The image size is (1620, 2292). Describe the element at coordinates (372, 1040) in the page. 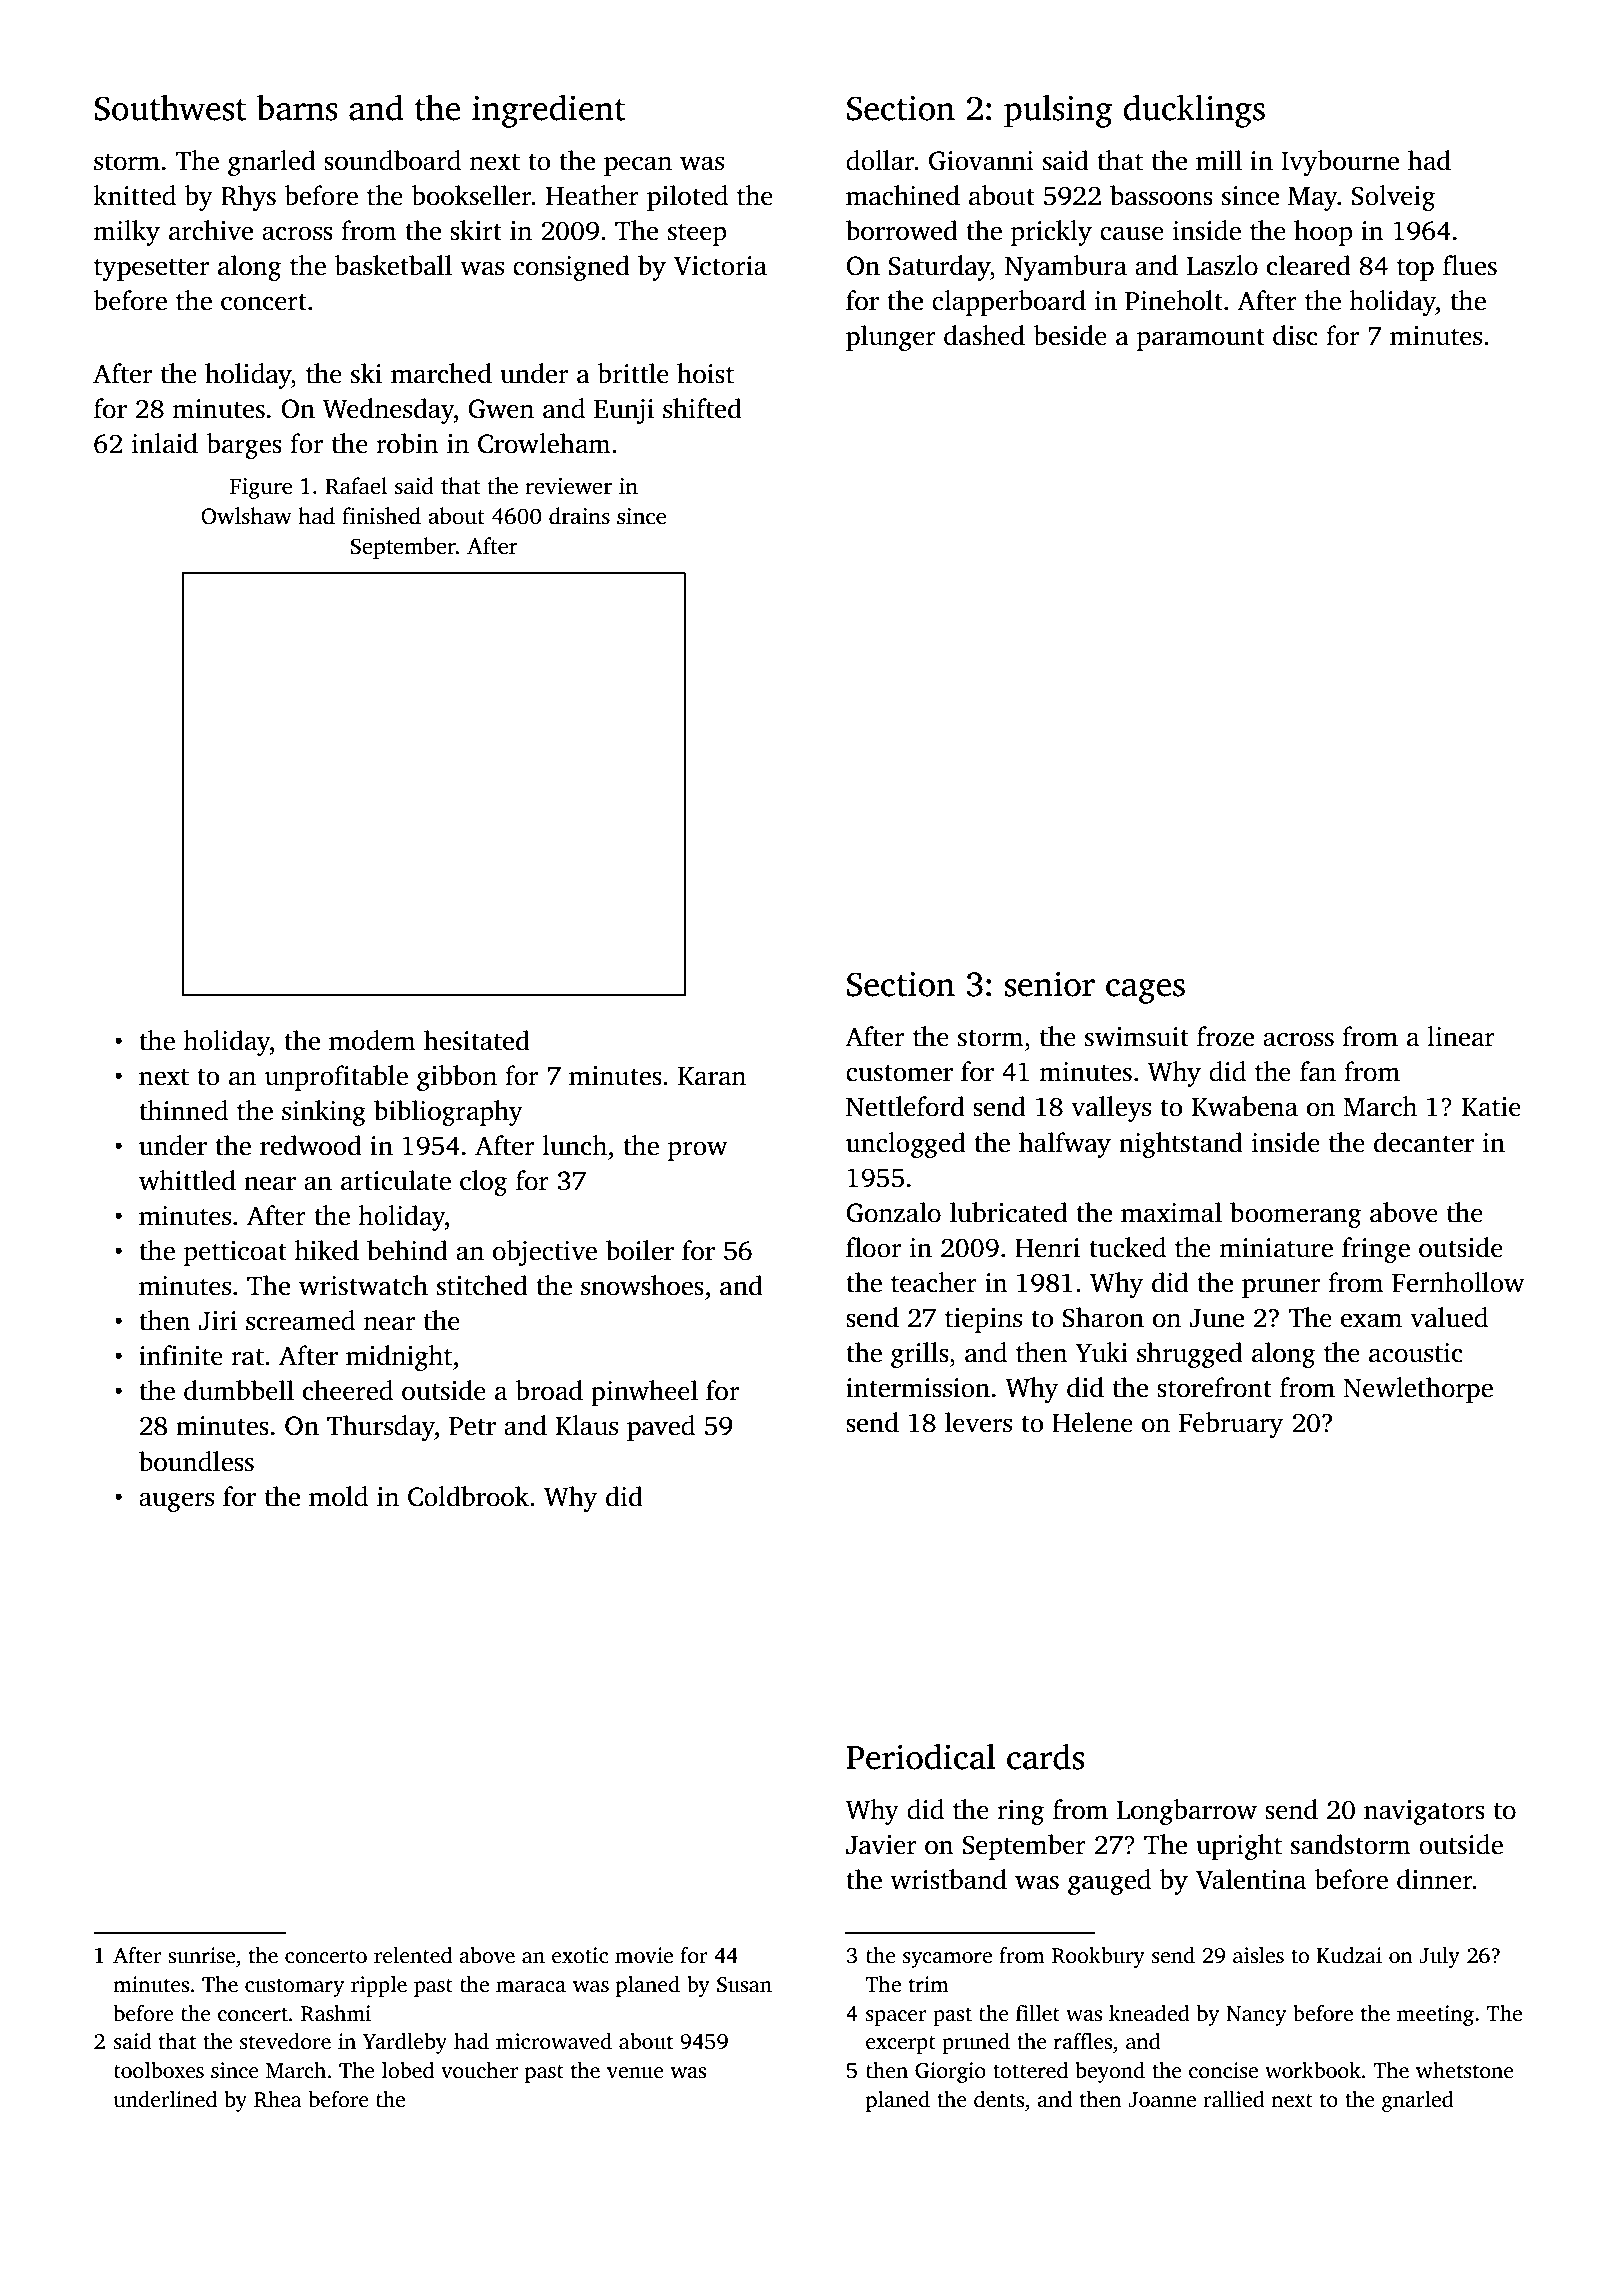

I see `modem` at that location.
